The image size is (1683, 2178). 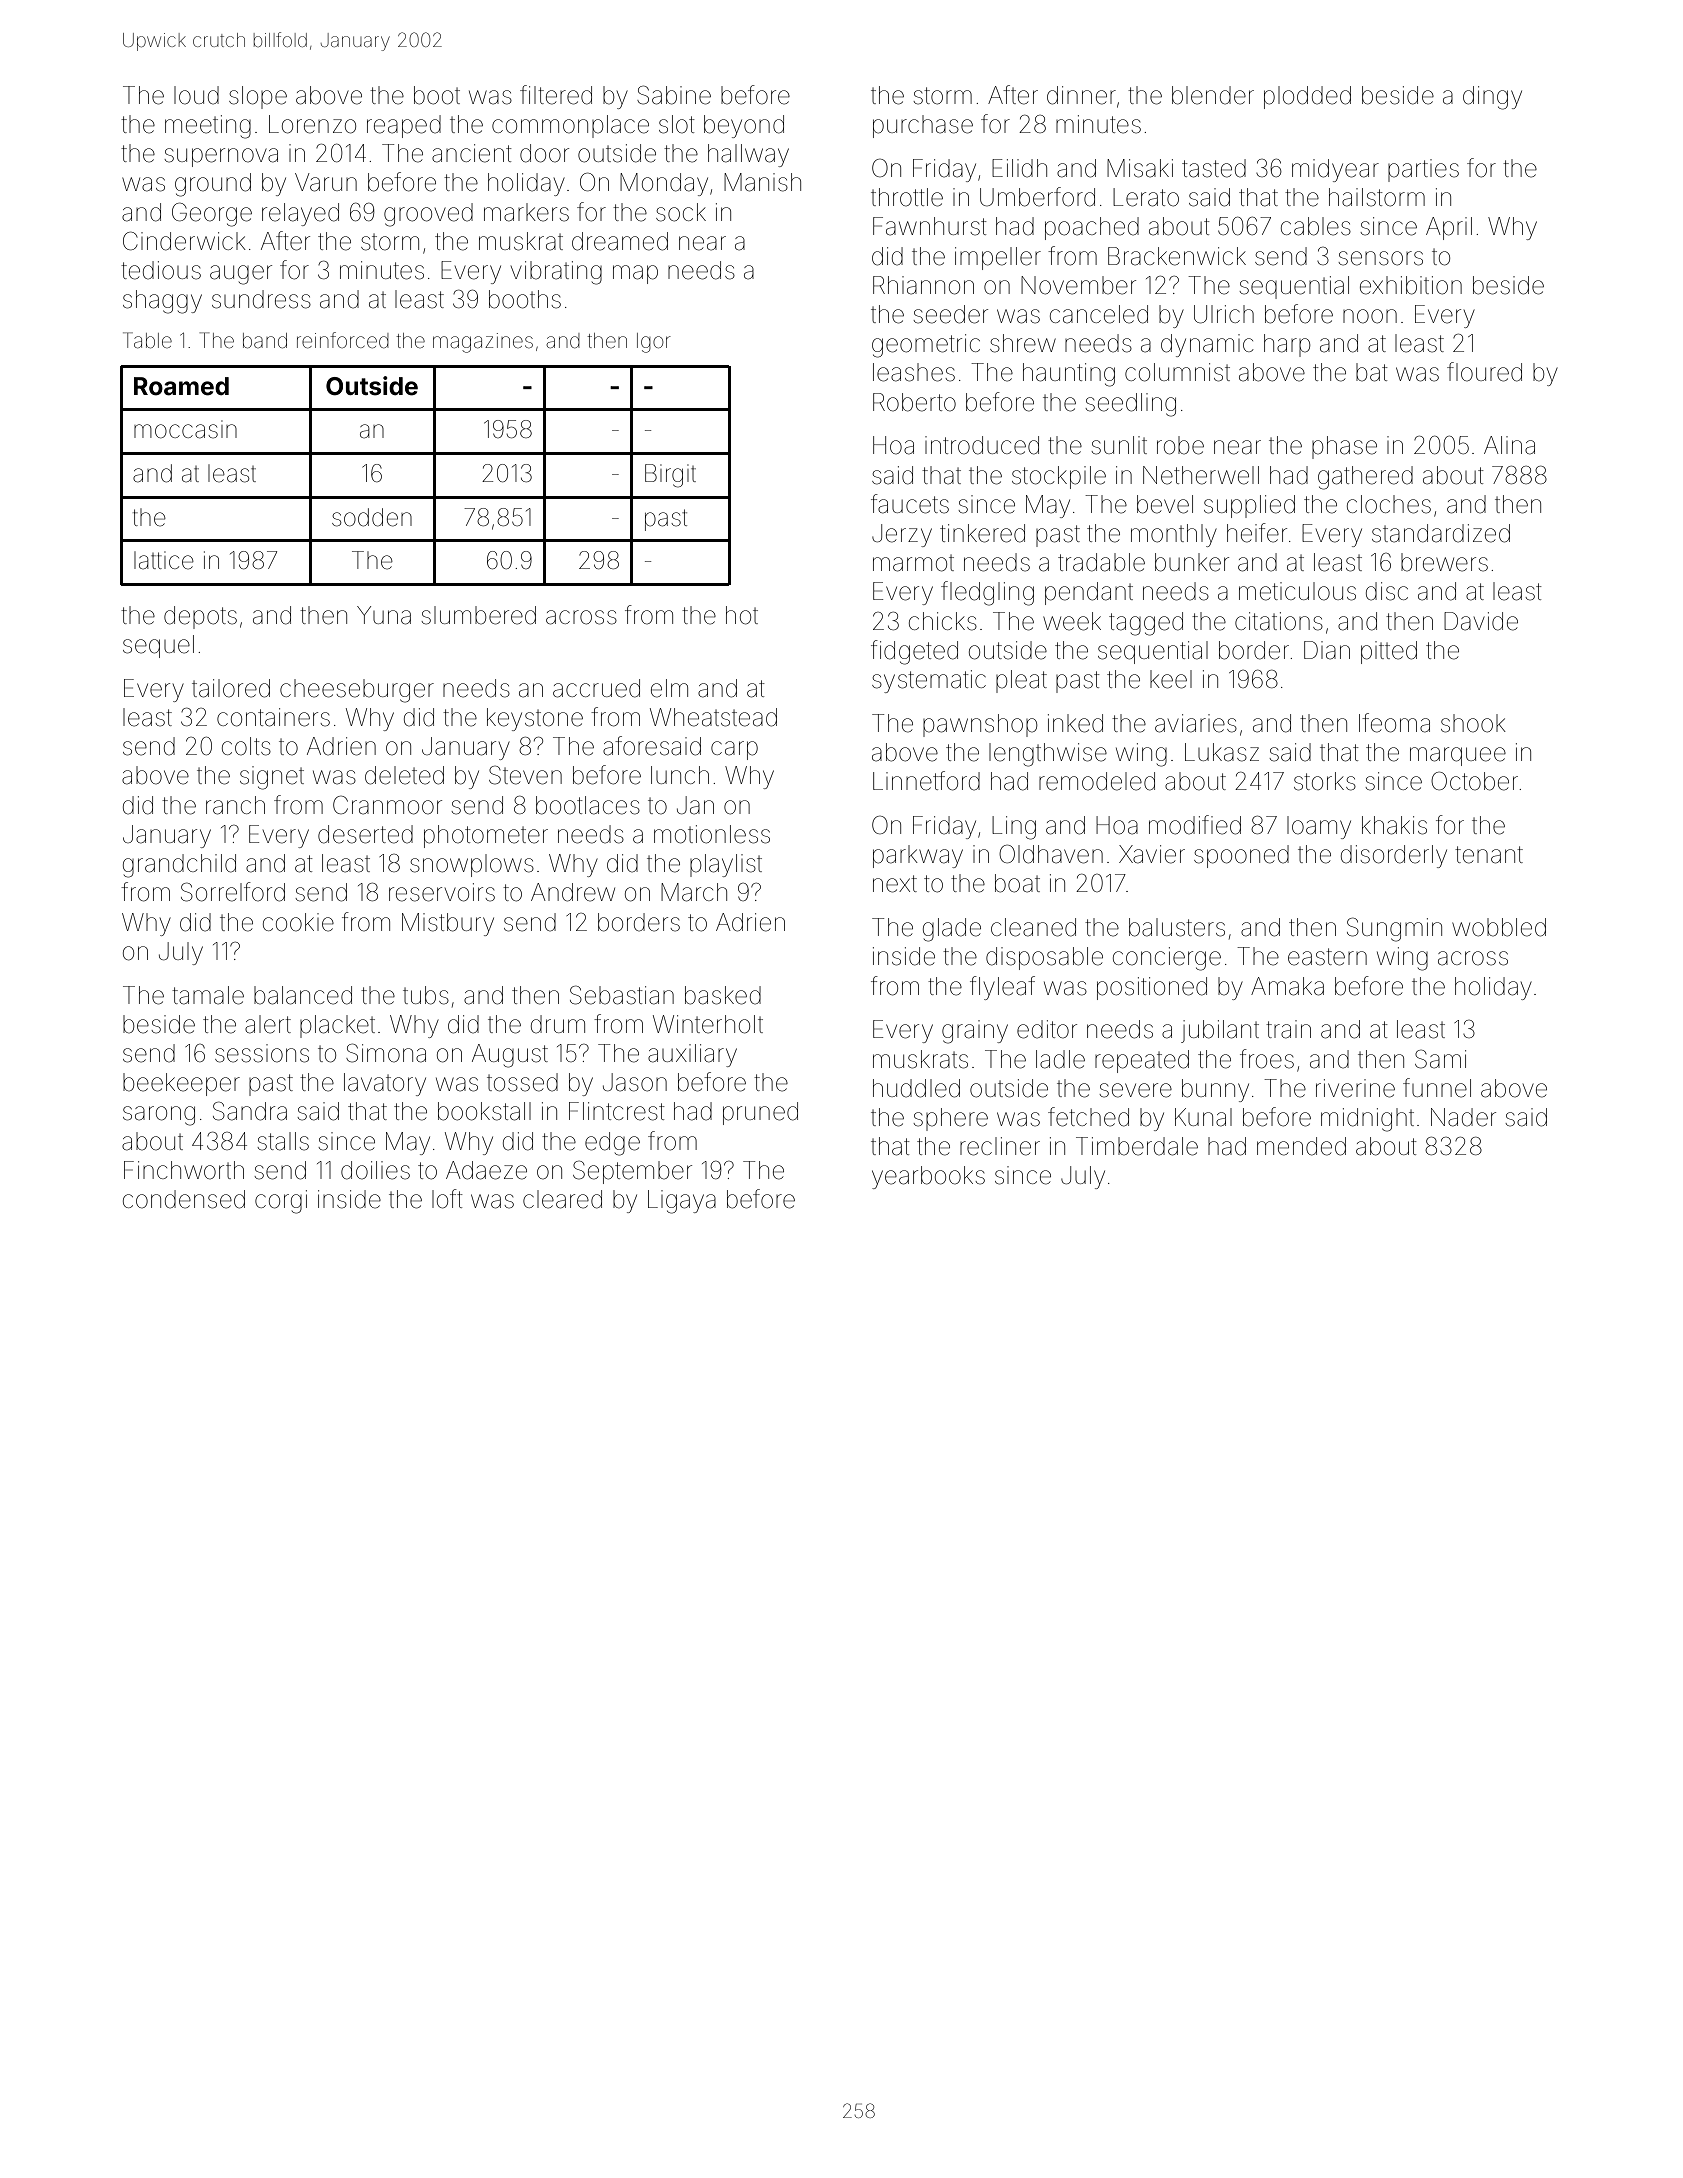 What do you see at coordinates (632, 1172) in the page?
I see `September` at bounding box center [632, 1172].
